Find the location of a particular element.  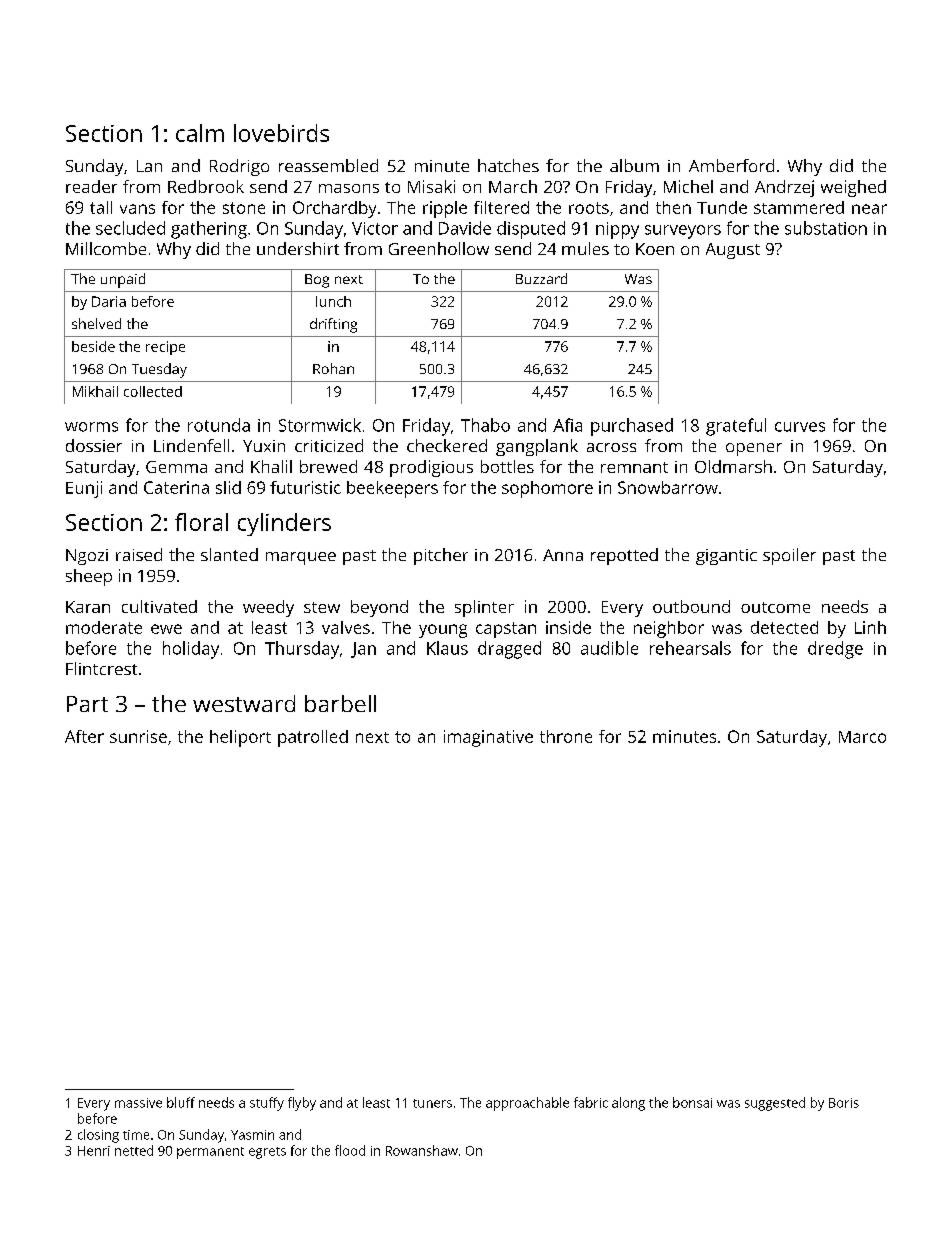

substation is located at coordinates (826, 228).
